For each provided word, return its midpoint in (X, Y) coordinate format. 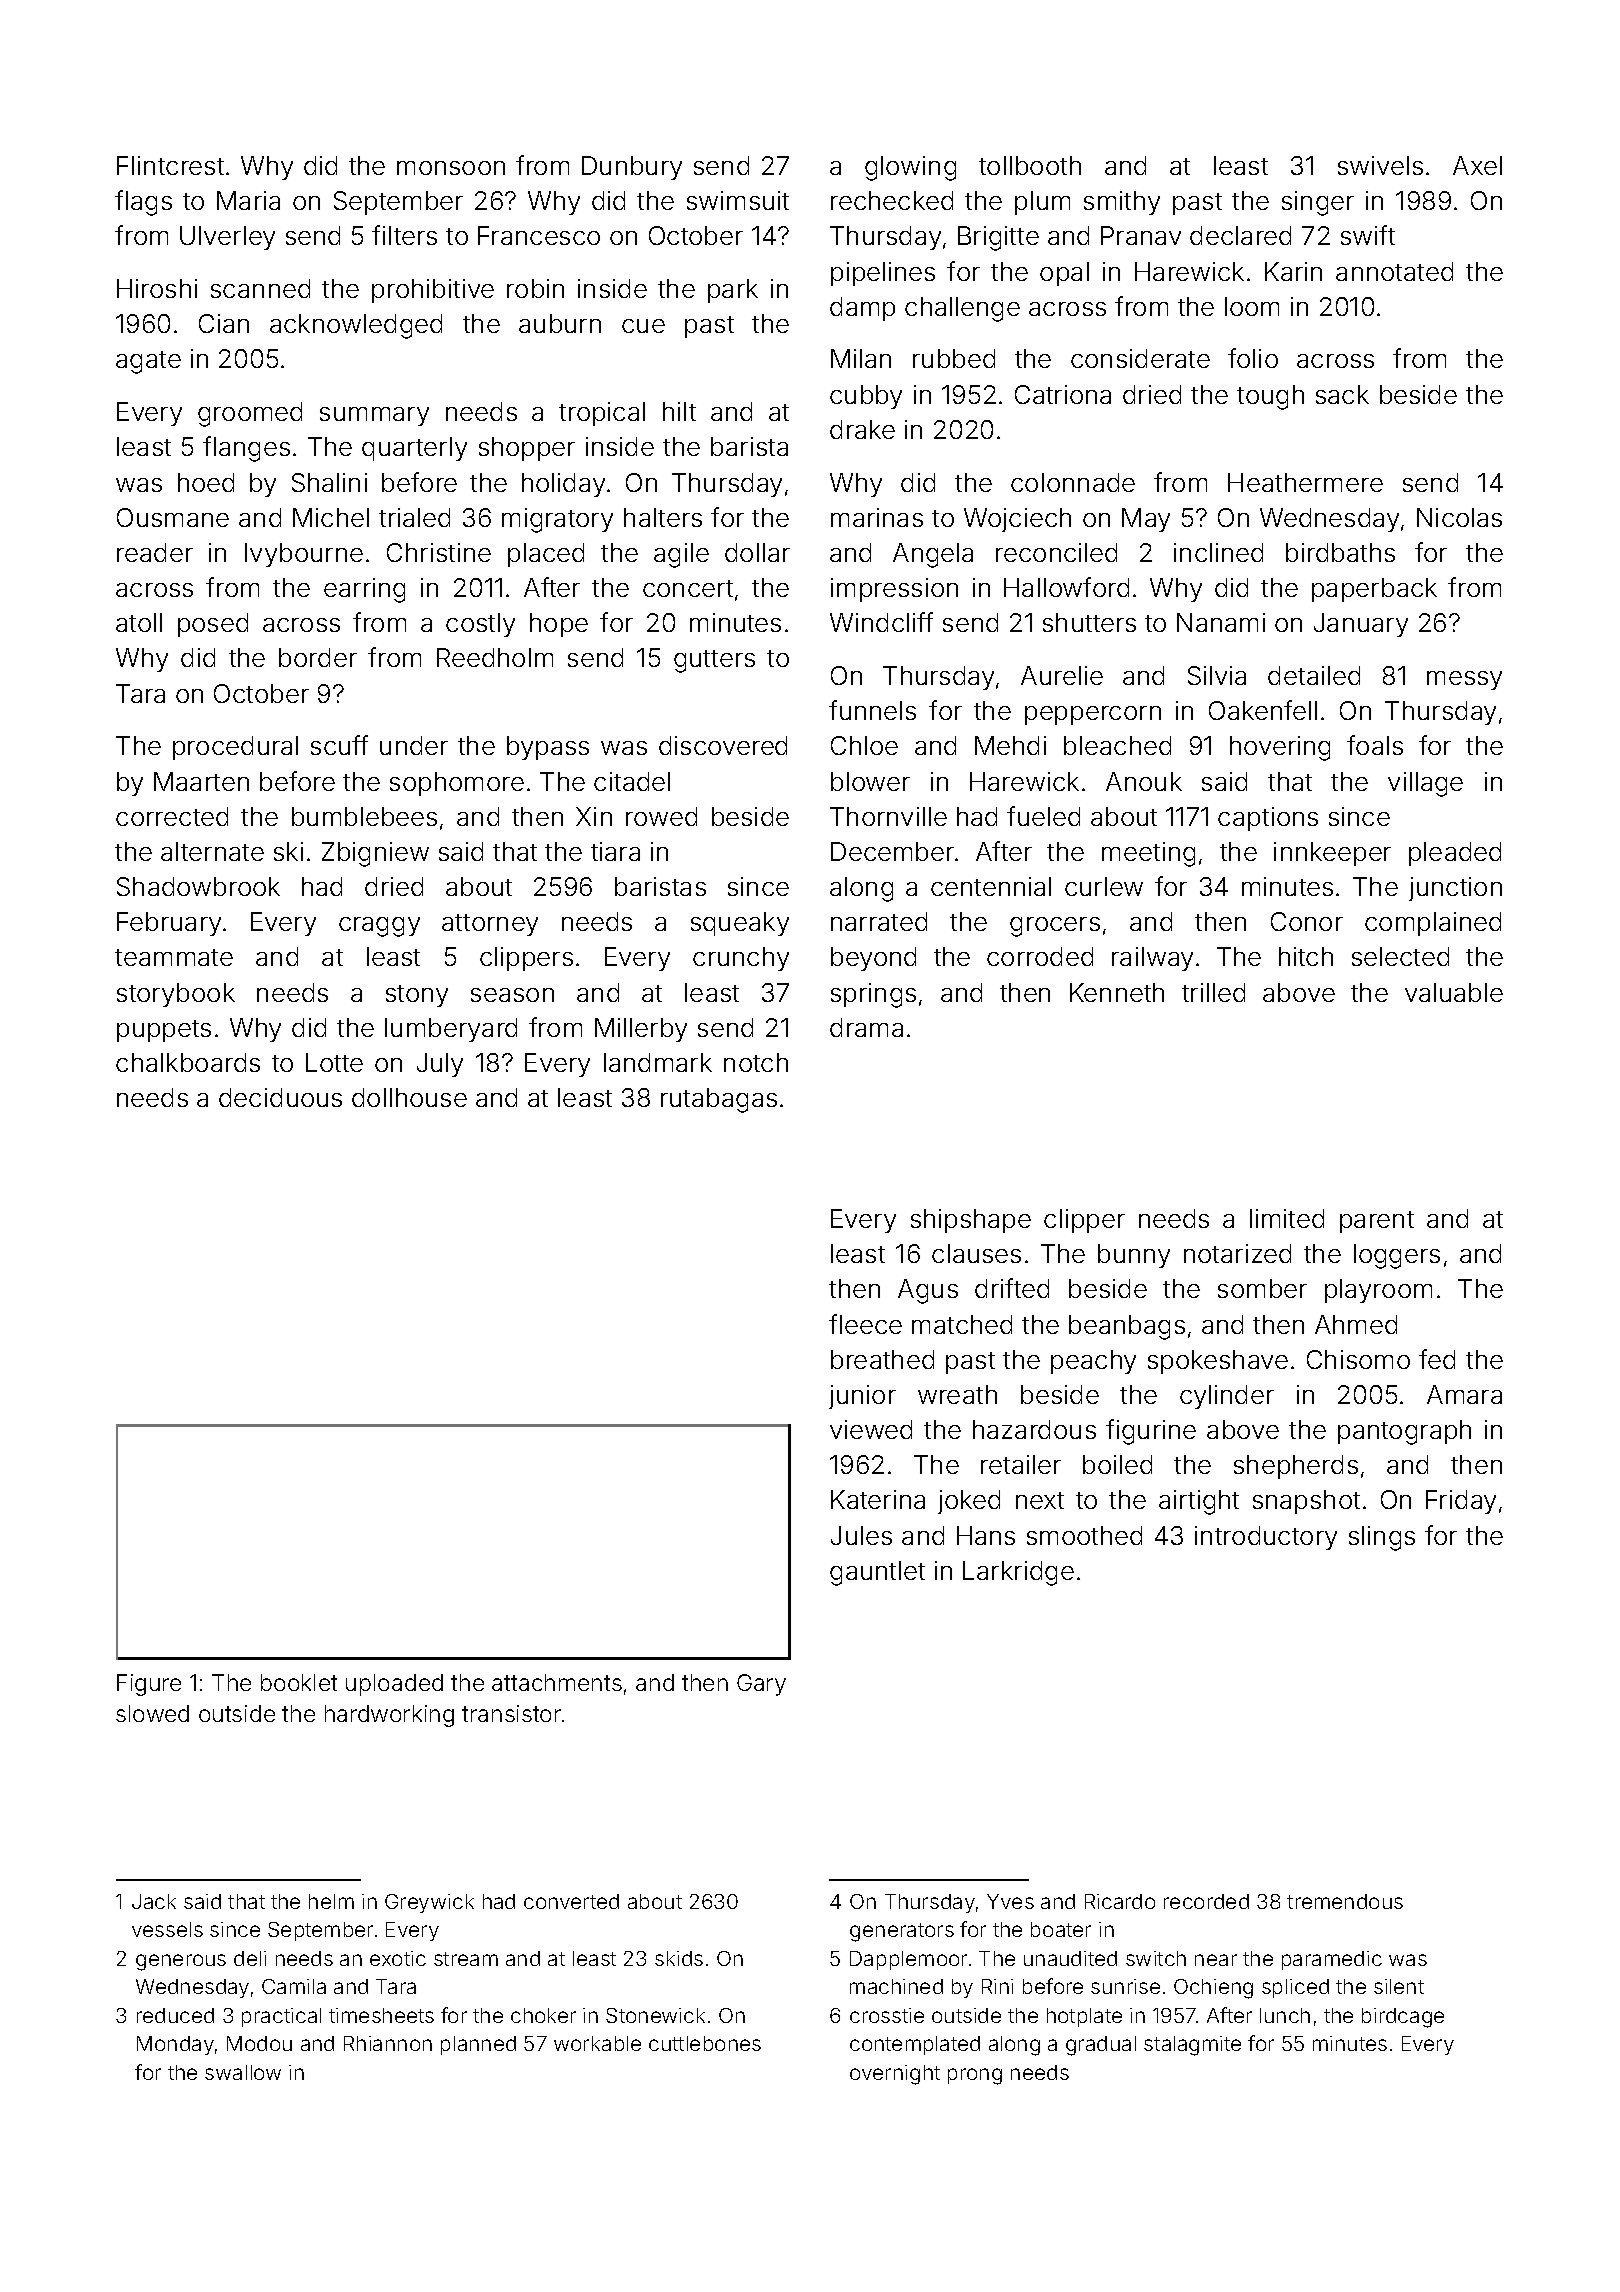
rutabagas (719, 1100)
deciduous (280, 1097)
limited (1287, 1218)
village (1425, 784)
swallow (243, 2072)
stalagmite (1192, 2046)
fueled (1043, 816)
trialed (414, 517)
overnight (895, 2075)
